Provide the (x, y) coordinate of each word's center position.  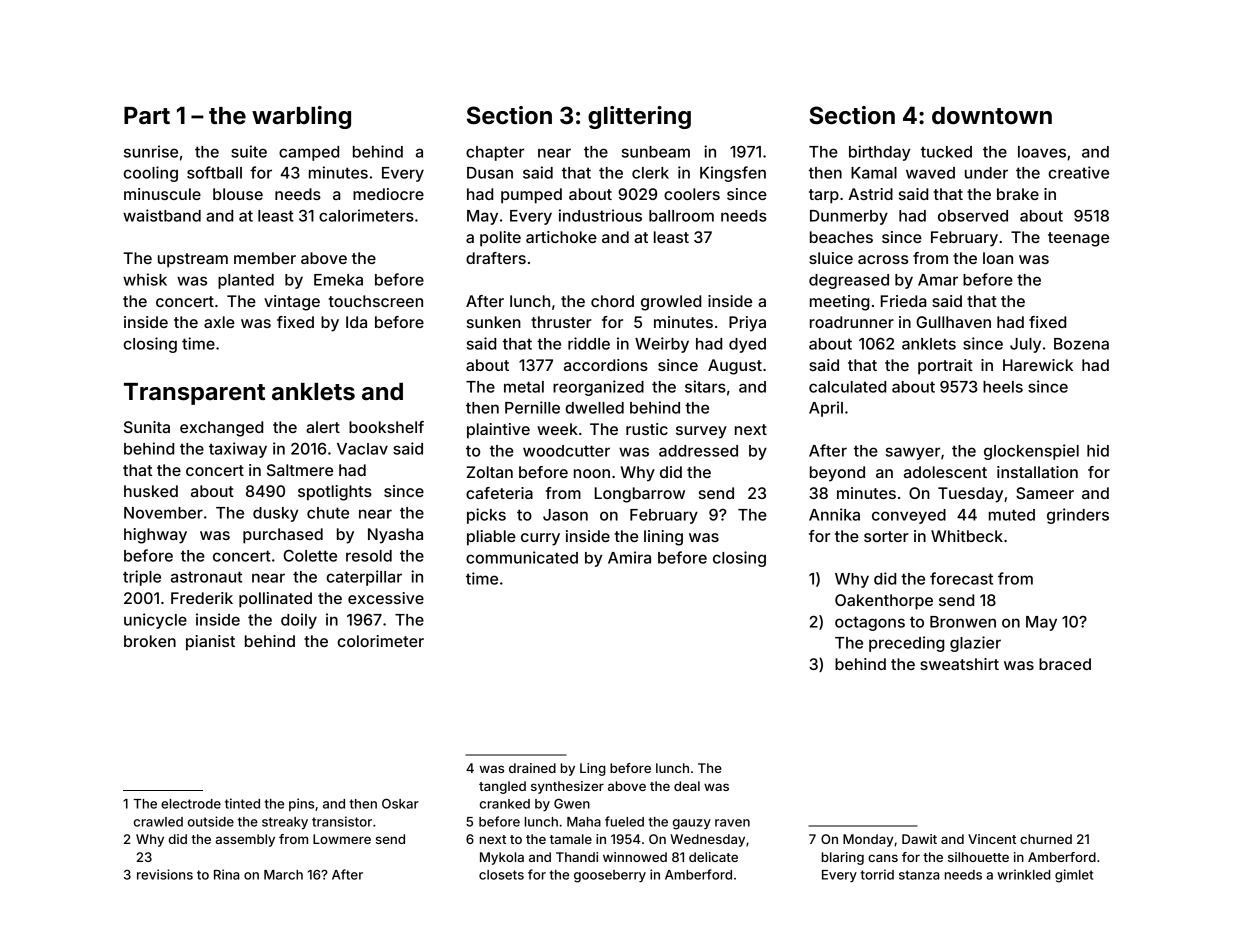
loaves (1042, 152)
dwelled (594, 408)
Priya (747, 324)
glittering (639, 117)
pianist (210, 643)
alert (323, 427)
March (283, 875)
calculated (847, 387)
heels (1003, 387)
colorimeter (380, 641)
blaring (843, 858)
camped (309, 153)
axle (219, 322)
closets (501, 875)
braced (1065, 664)
